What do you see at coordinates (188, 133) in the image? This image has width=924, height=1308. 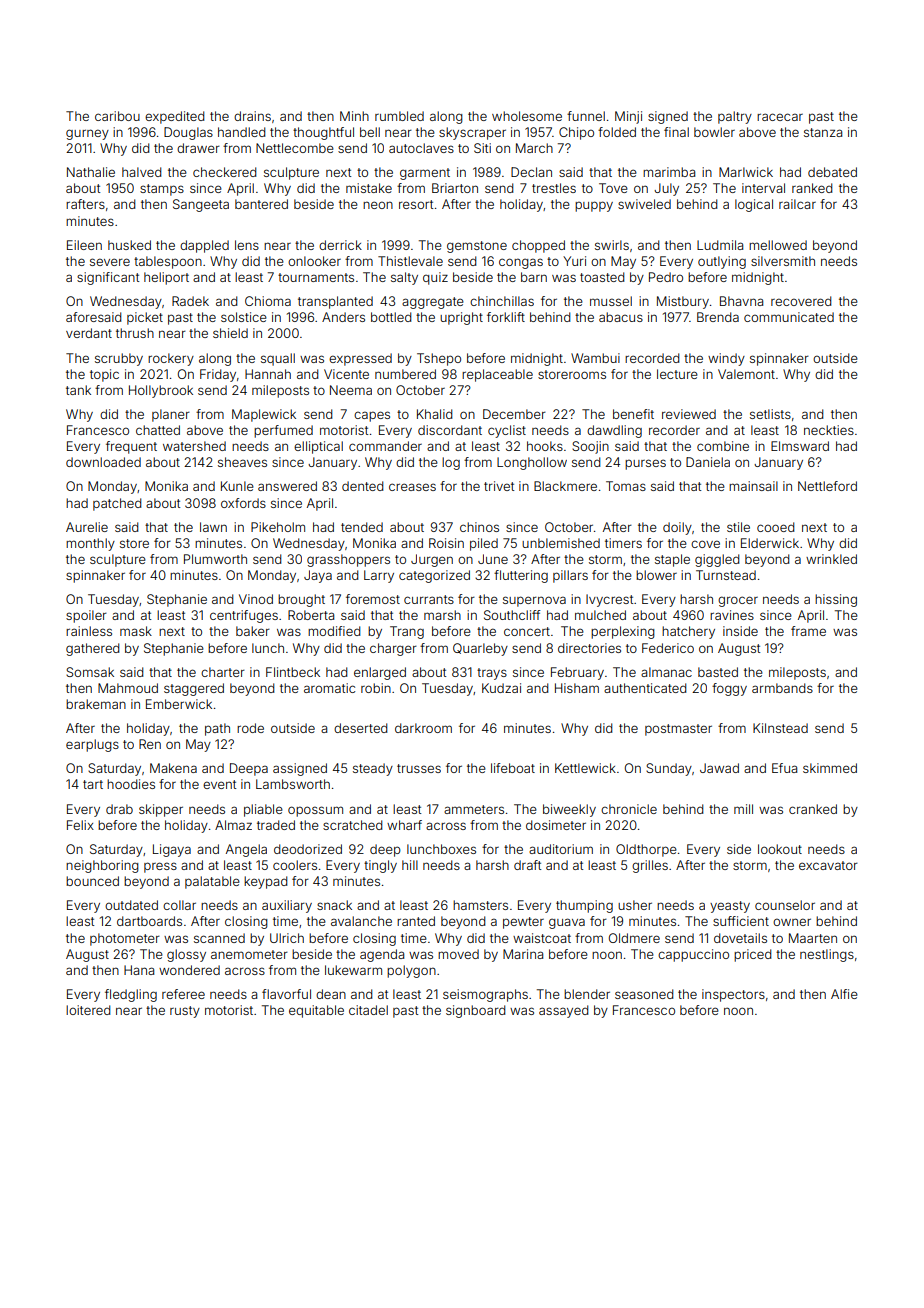 I see `Douglas` at bounding box center [188, 133].
